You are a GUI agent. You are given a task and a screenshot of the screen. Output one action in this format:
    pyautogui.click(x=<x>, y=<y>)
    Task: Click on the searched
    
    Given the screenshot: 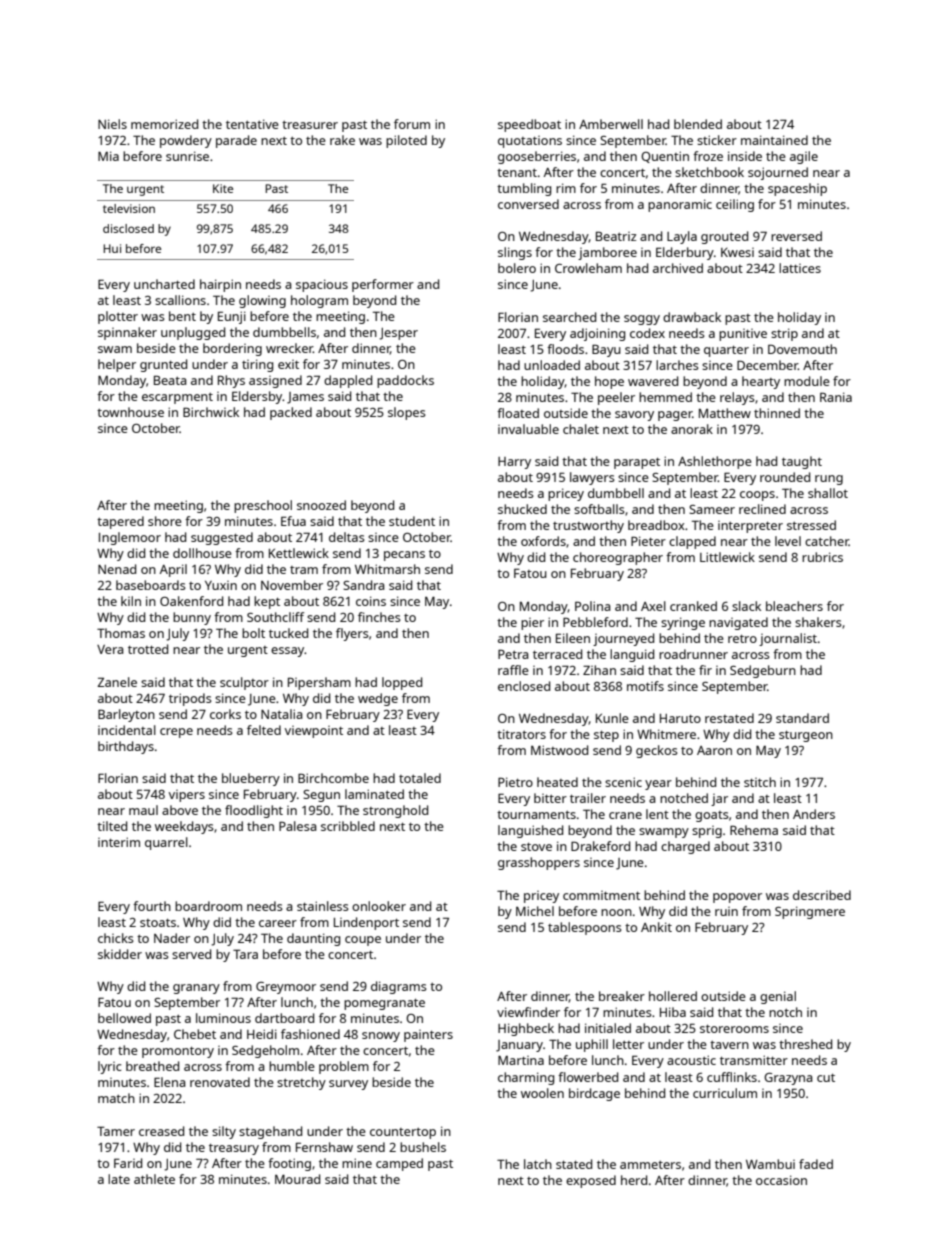 What is the action you would take?
    pyautogui.click(x=569, y=317)
